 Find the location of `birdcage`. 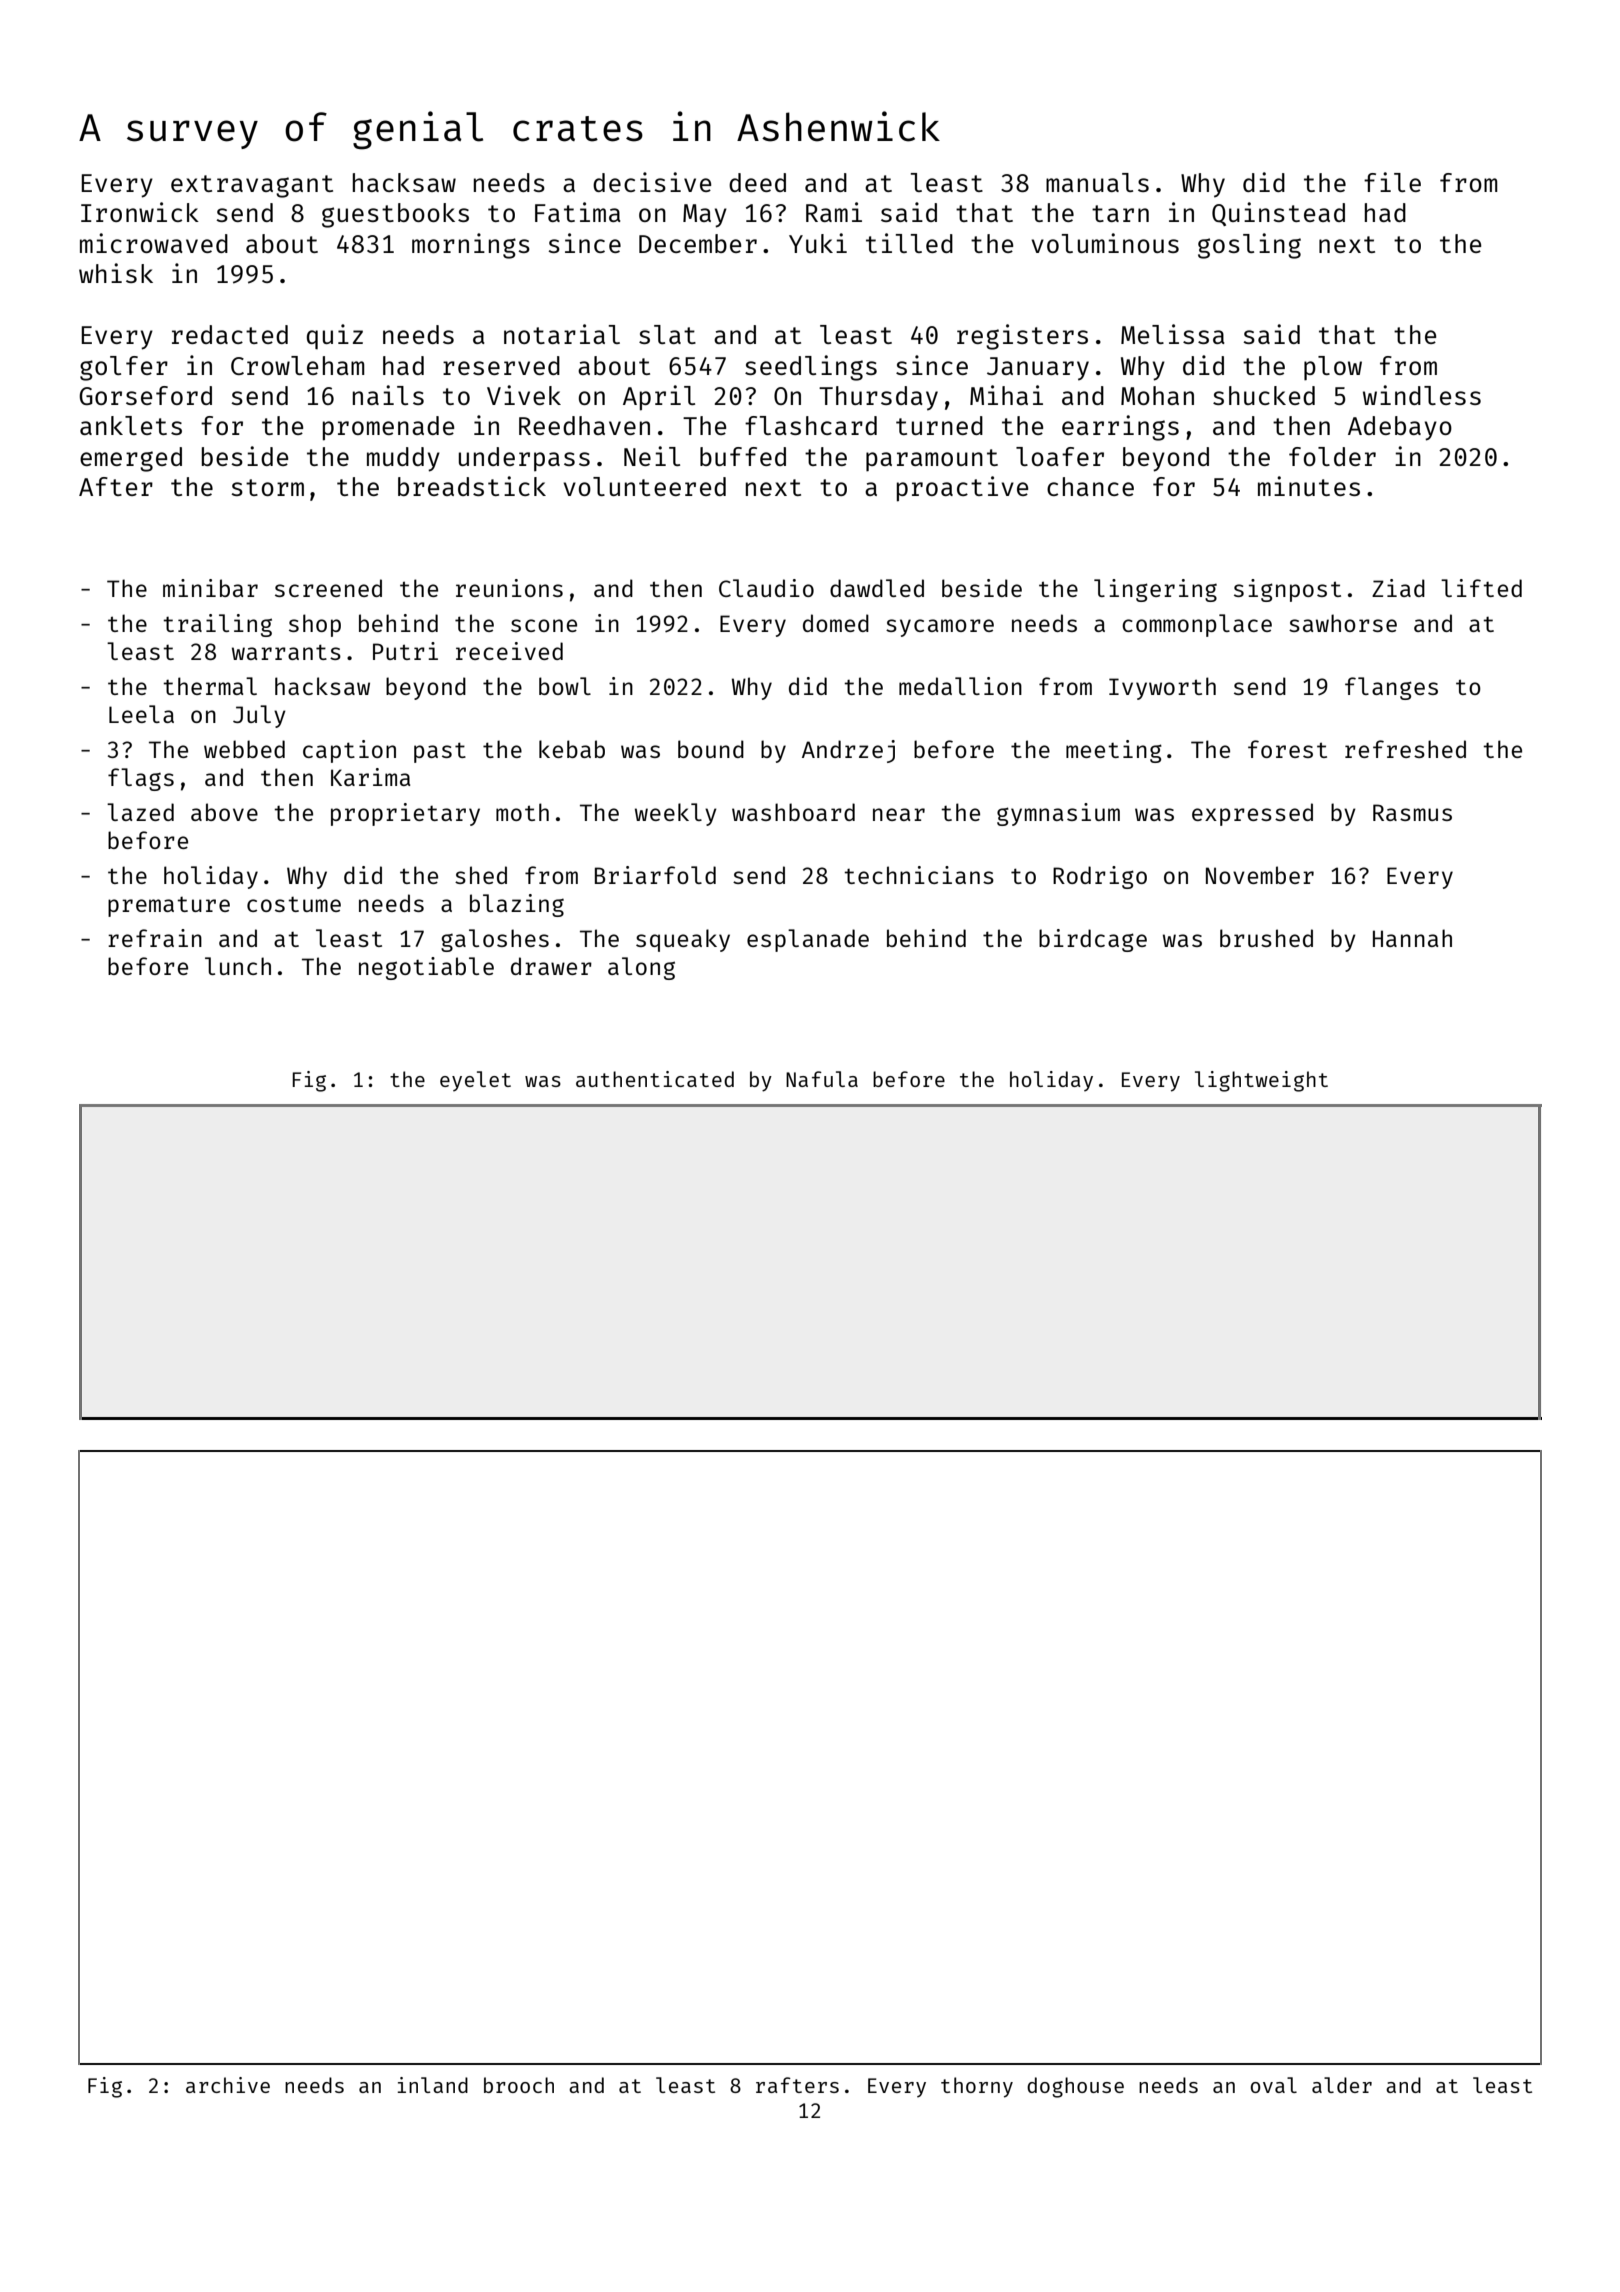

birdcage is located at coordinates (1093, 940).
